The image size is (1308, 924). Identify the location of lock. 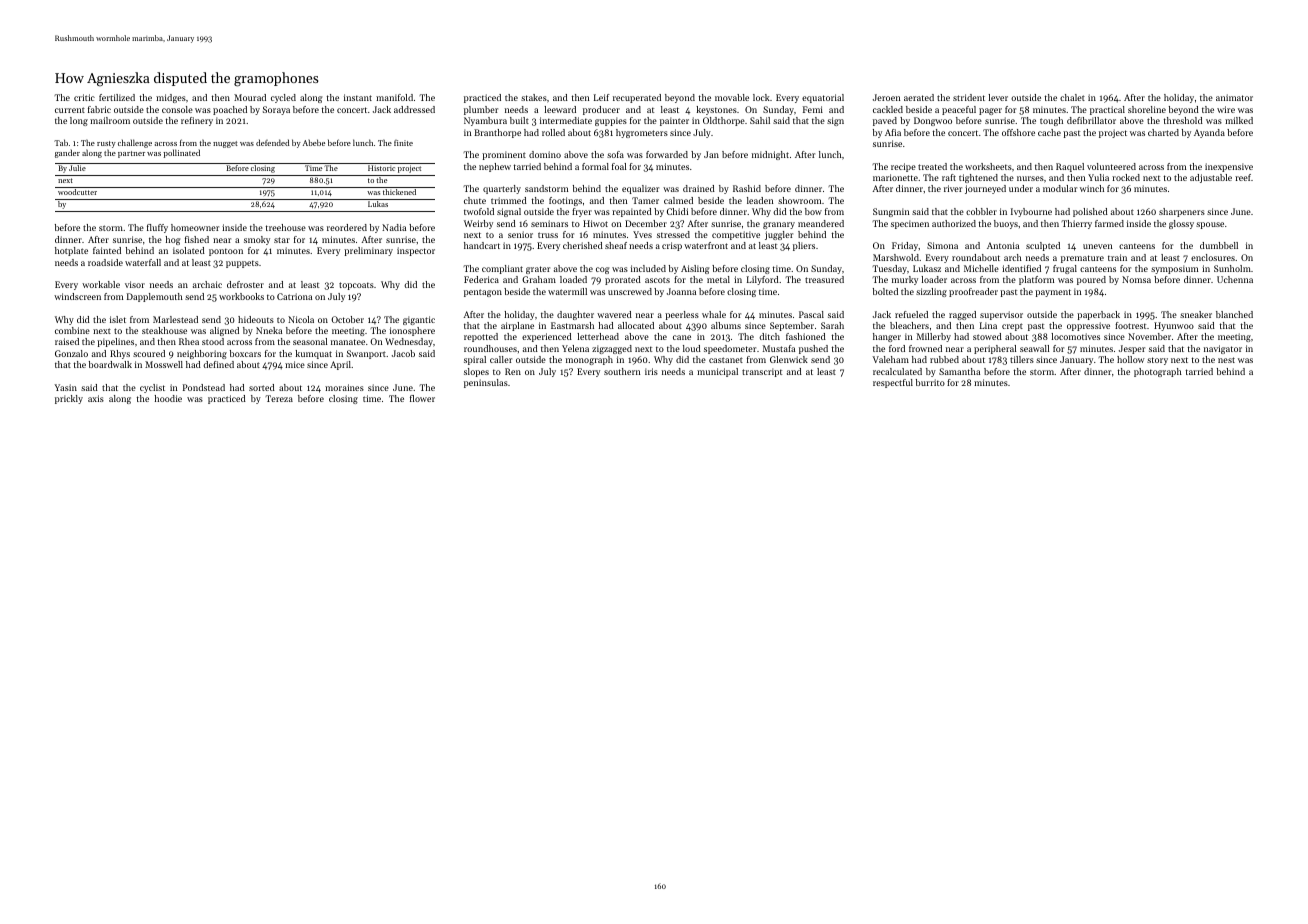
(761, 97).
